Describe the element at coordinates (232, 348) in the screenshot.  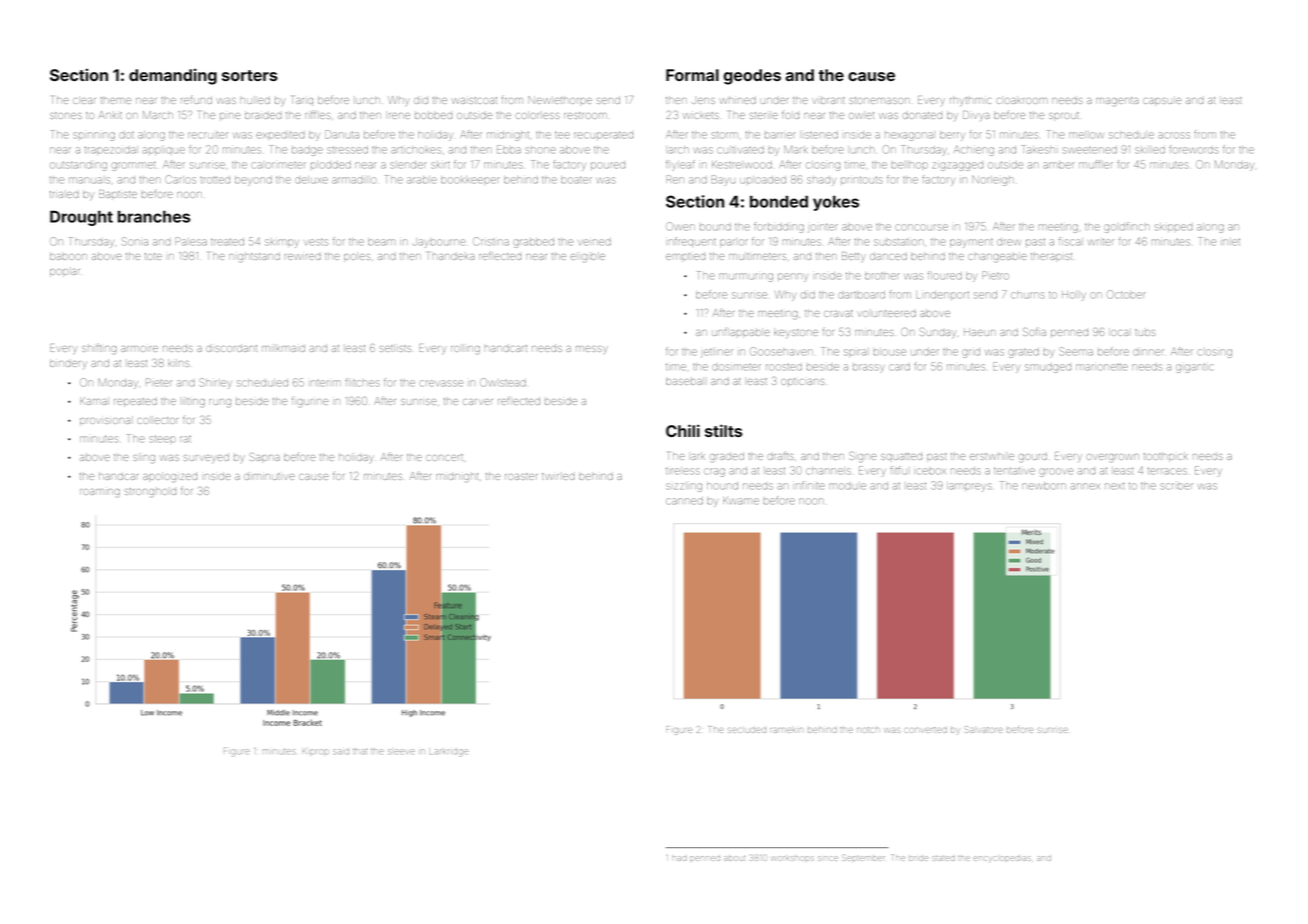
I see `discordant` at that location.
